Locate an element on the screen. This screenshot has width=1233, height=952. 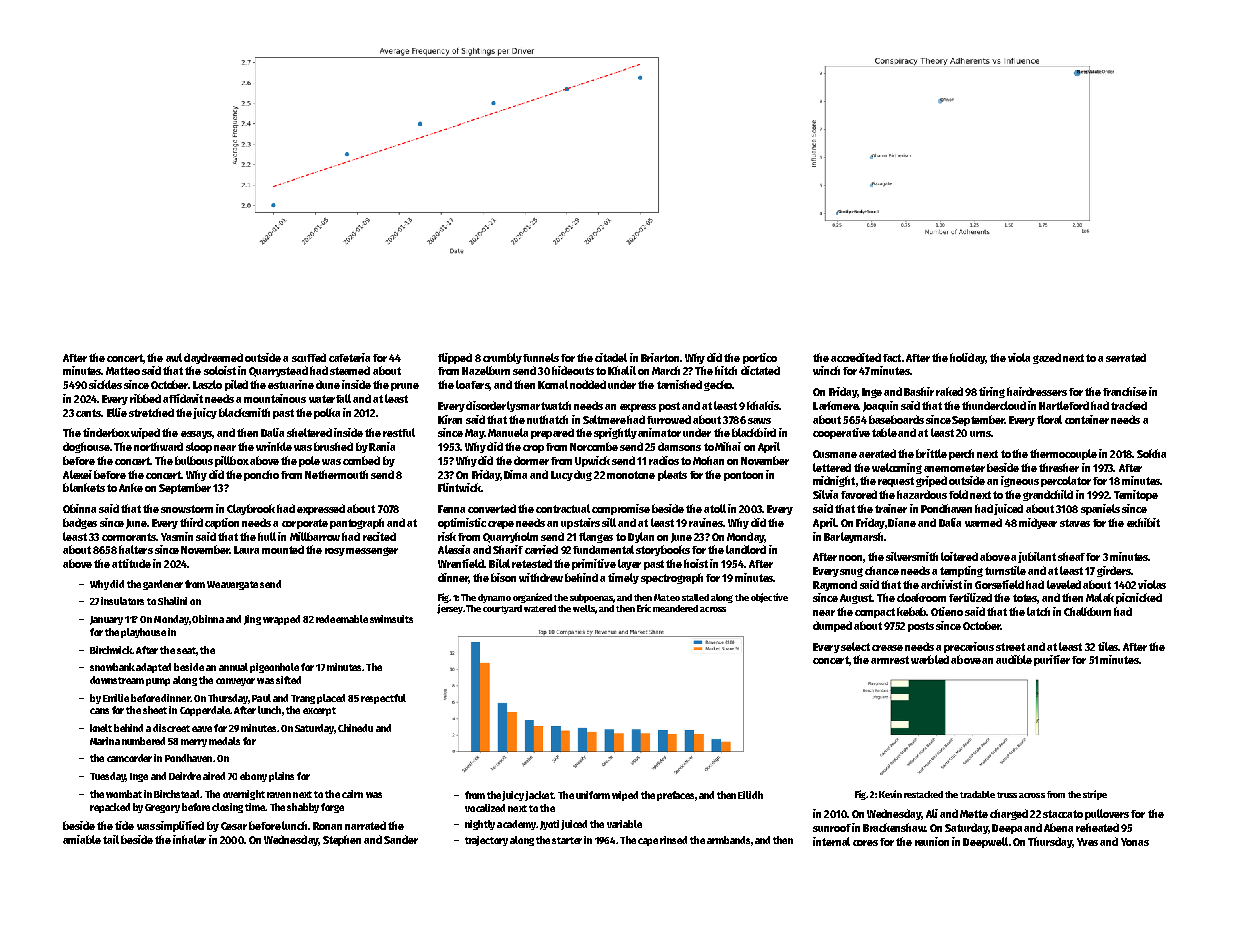
fold is located at coordinates (958, 494).
